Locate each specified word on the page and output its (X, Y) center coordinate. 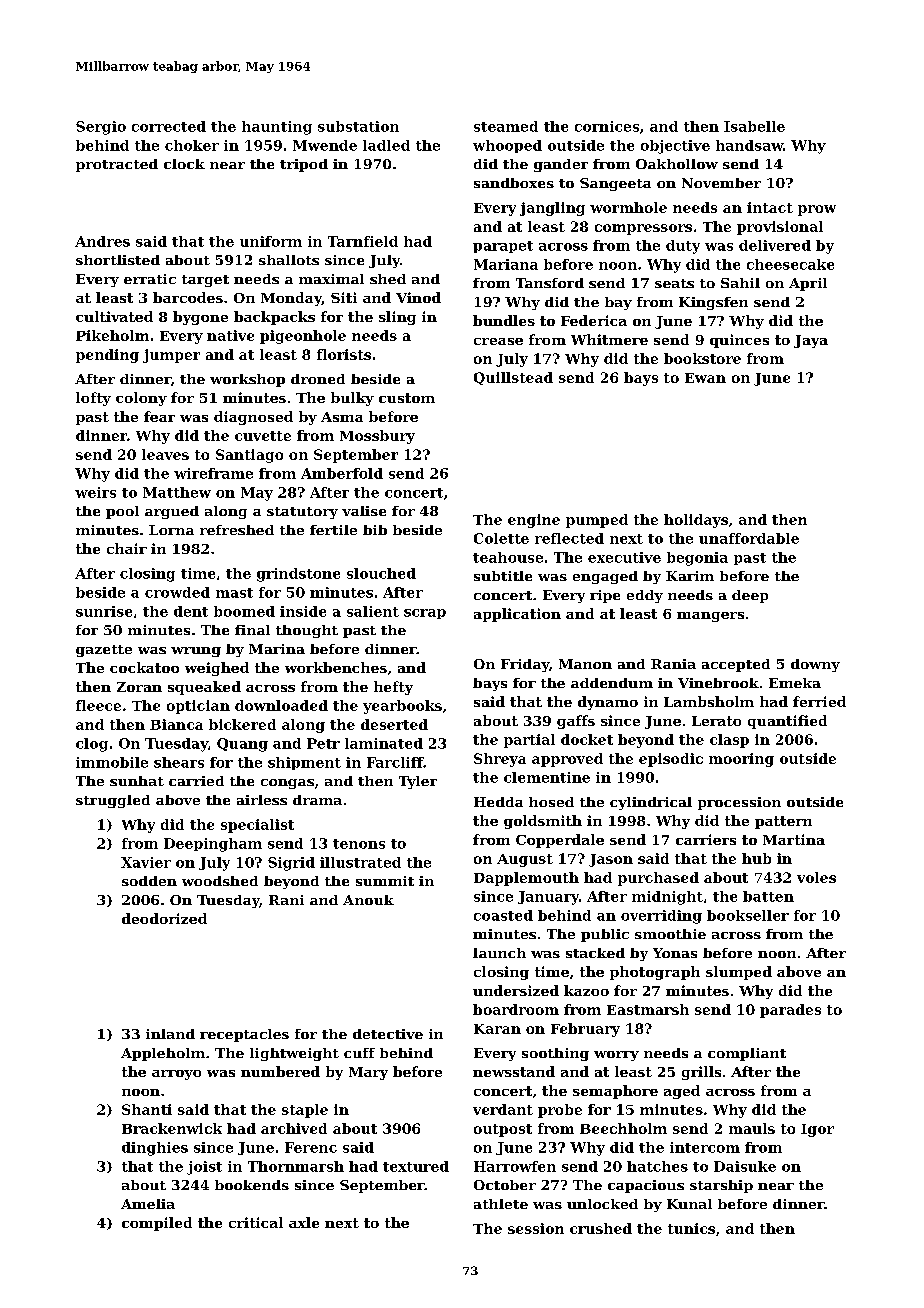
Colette (501, 538)
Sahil (740, 283)
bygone (200, 318)
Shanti (147, 1109)
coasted (503, 915)
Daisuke (745, 1166)
